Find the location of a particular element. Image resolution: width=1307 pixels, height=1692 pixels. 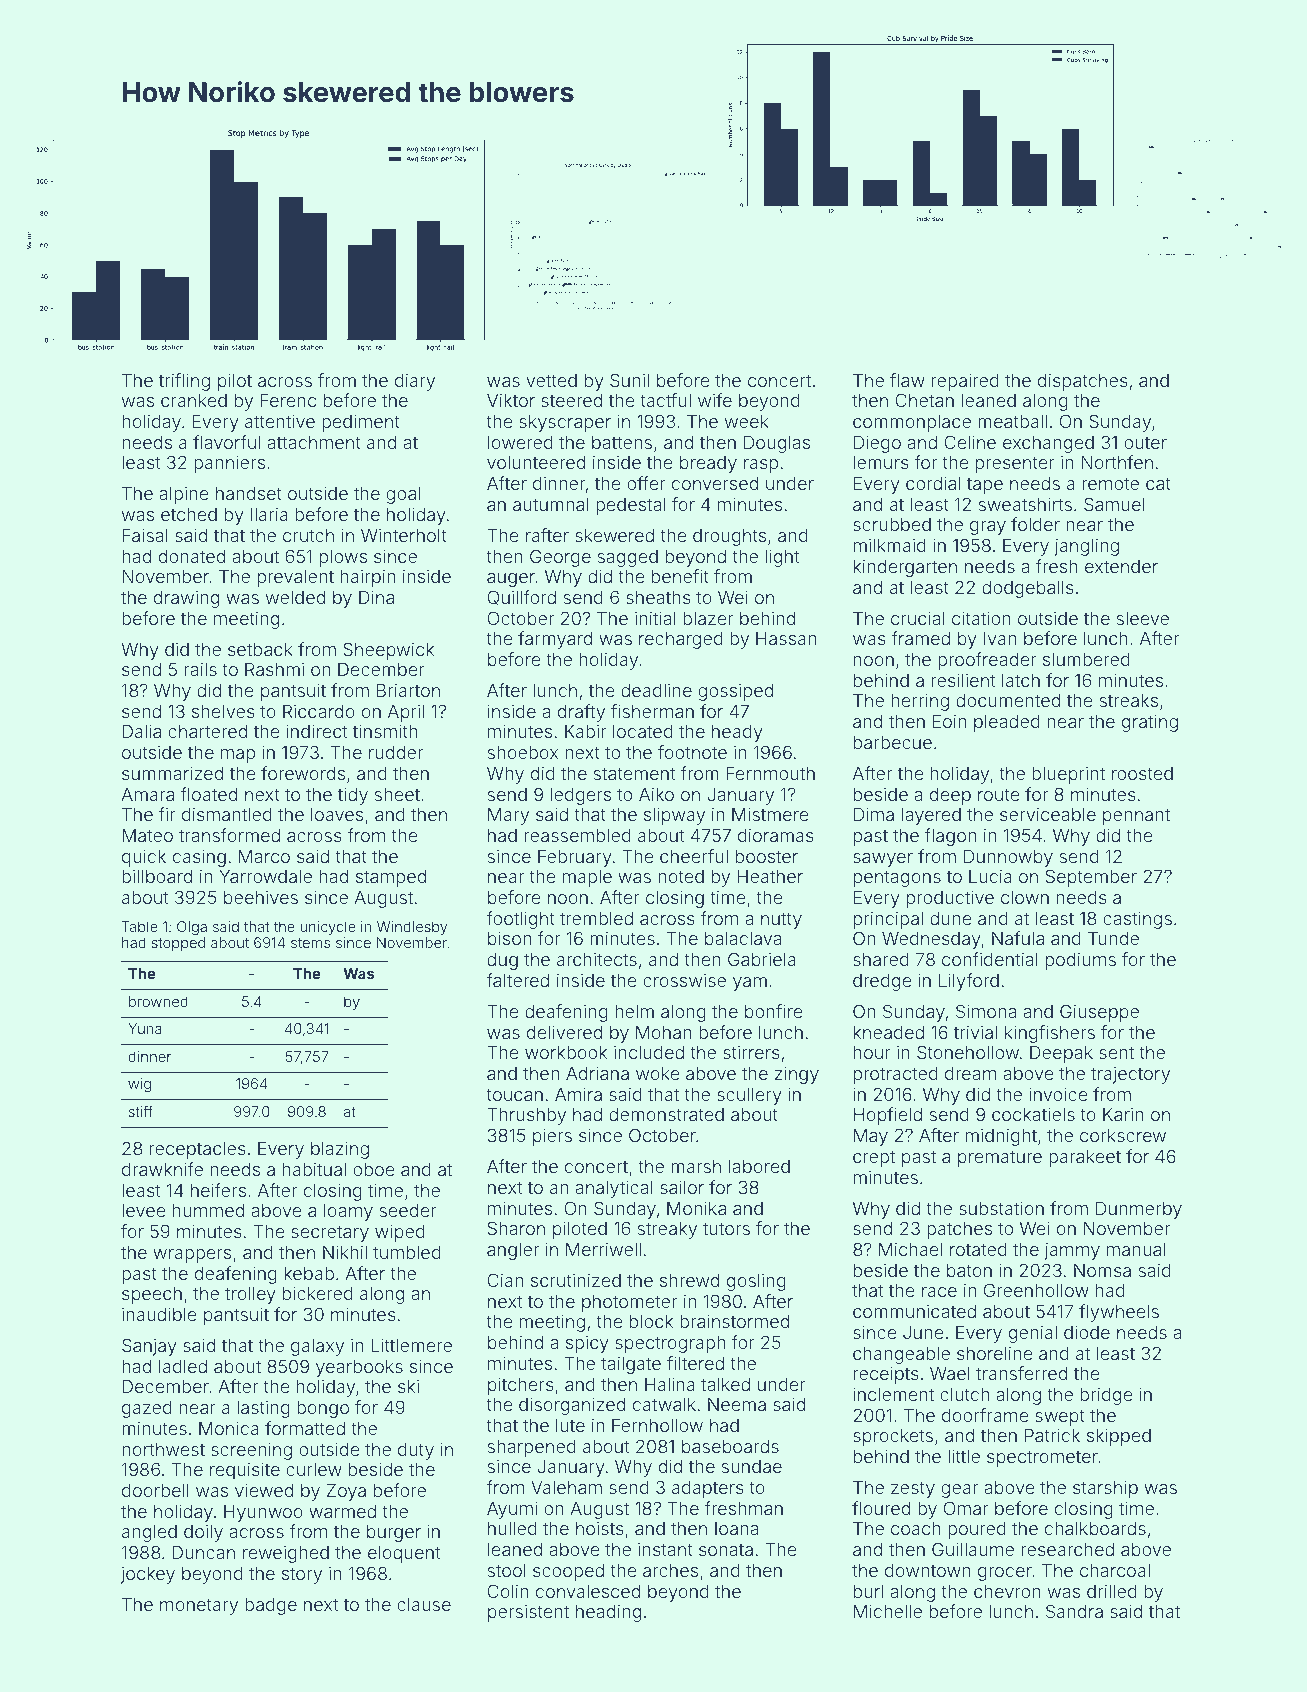

blueprint is located at coordinates (1068, 775).
